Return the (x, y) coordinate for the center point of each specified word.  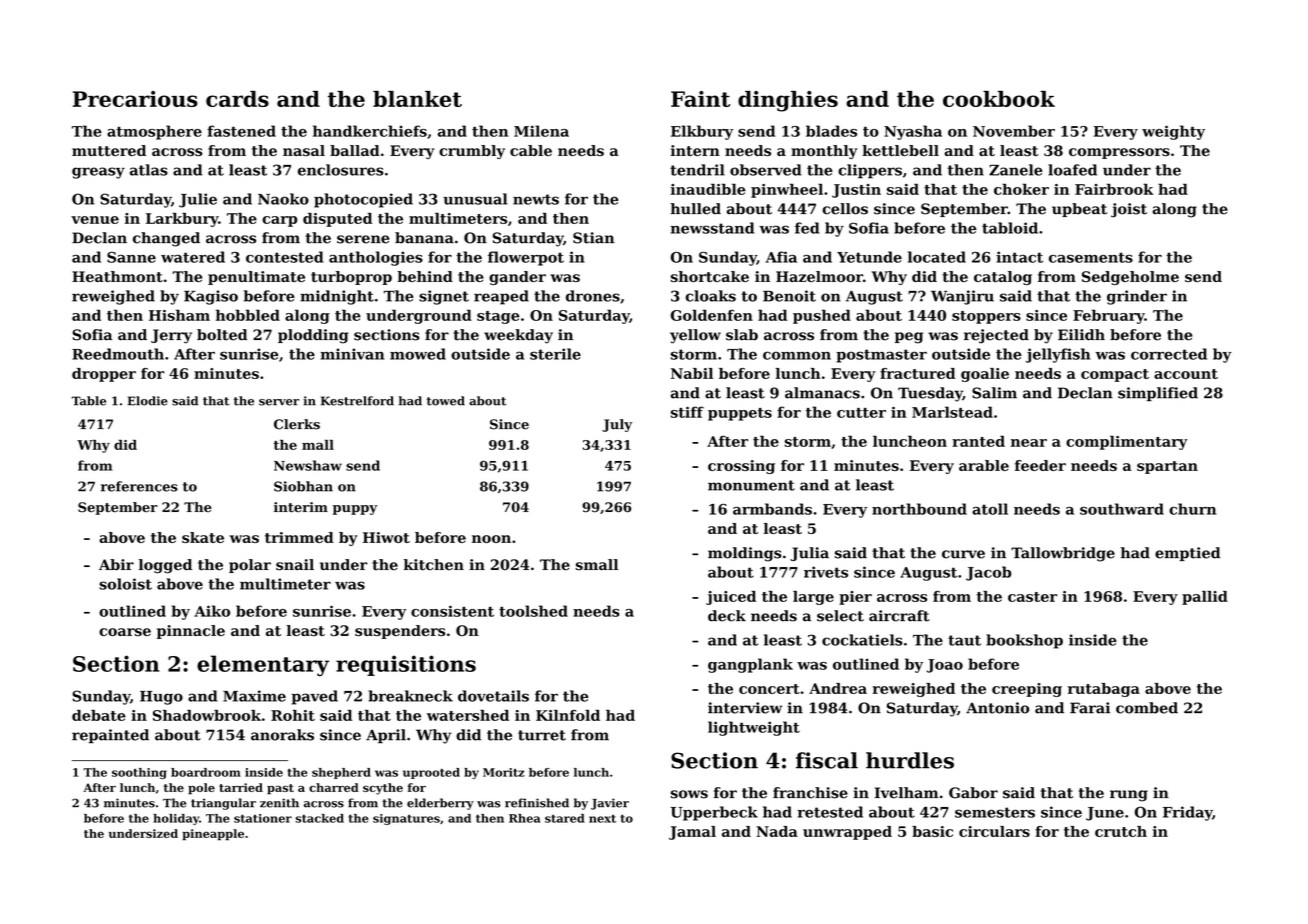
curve (963, 554)
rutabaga (1104, 690)
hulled (695, 209)
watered (193, 257)
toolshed (533, 611)
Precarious (135, 99)
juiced (731, 598)
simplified (1158, 394)
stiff (687, 412)
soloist (125, 584)
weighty (1173, 132)
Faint (700, 99)
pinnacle (191, 632)
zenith (279, 803)
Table (89, 401)
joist (1129, 210)
